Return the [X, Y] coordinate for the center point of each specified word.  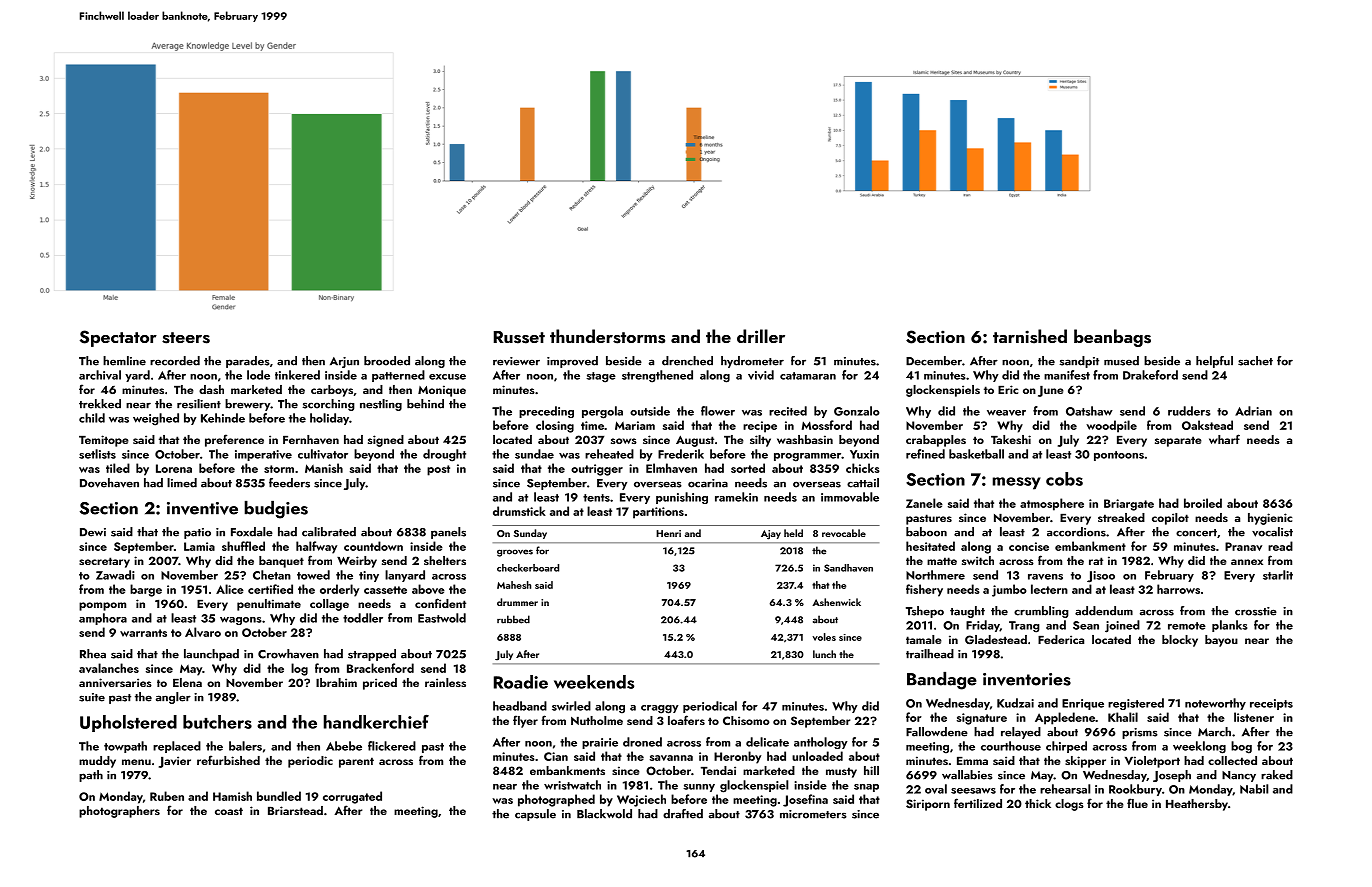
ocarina [708, 483]
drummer [517, 602]
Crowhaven [288, 654]
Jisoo [1101, 577]
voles [824, 637]
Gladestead [996, 640]
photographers [119, 812]
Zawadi [115, 575]
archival [100, 375]
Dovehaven [109, 483]
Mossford [827, 425]
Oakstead [1207, 425]
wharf [1224, 439]
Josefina [805, 800]
